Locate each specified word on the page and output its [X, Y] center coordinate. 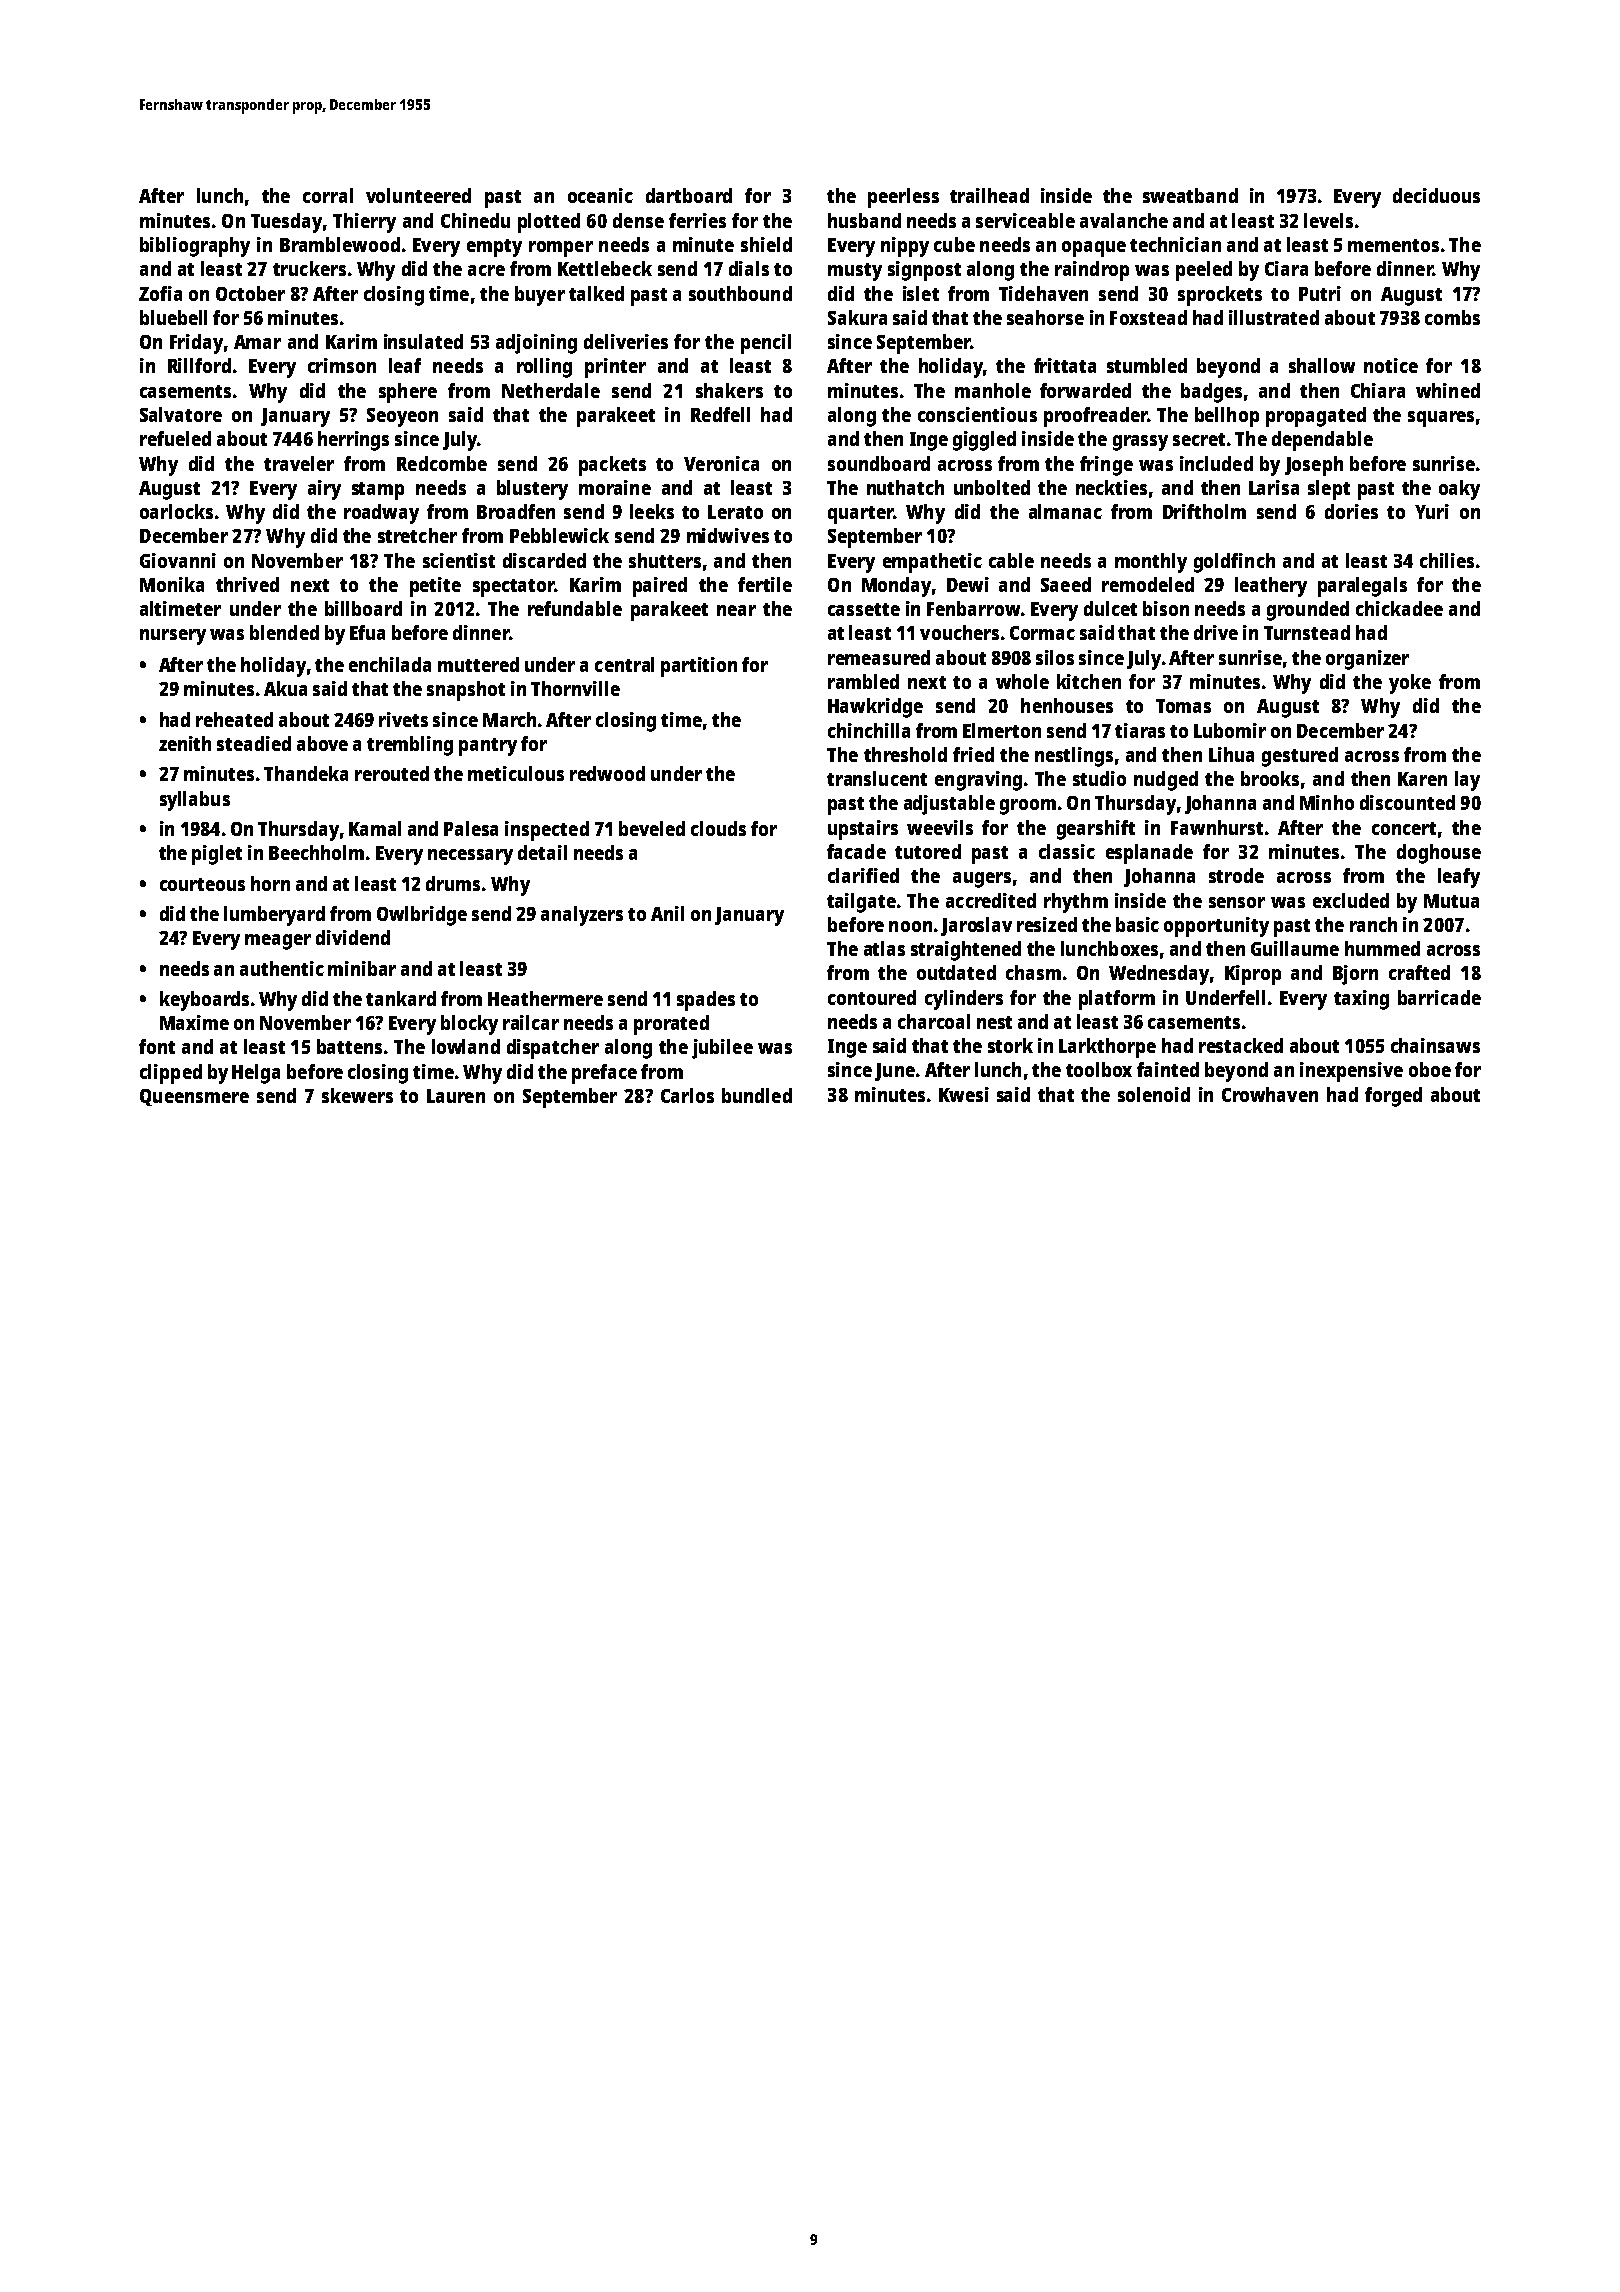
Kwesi [964, 1094]
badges [1211, 393]
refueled [175, 438]
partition [699, 667]
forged [1393, 1097]
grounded [1308, 611]
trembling [410, 746]
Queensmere [194, 1097]
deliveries [626, 341]
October [250, 293]
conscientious [977, 414]
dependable [1322, 441]
